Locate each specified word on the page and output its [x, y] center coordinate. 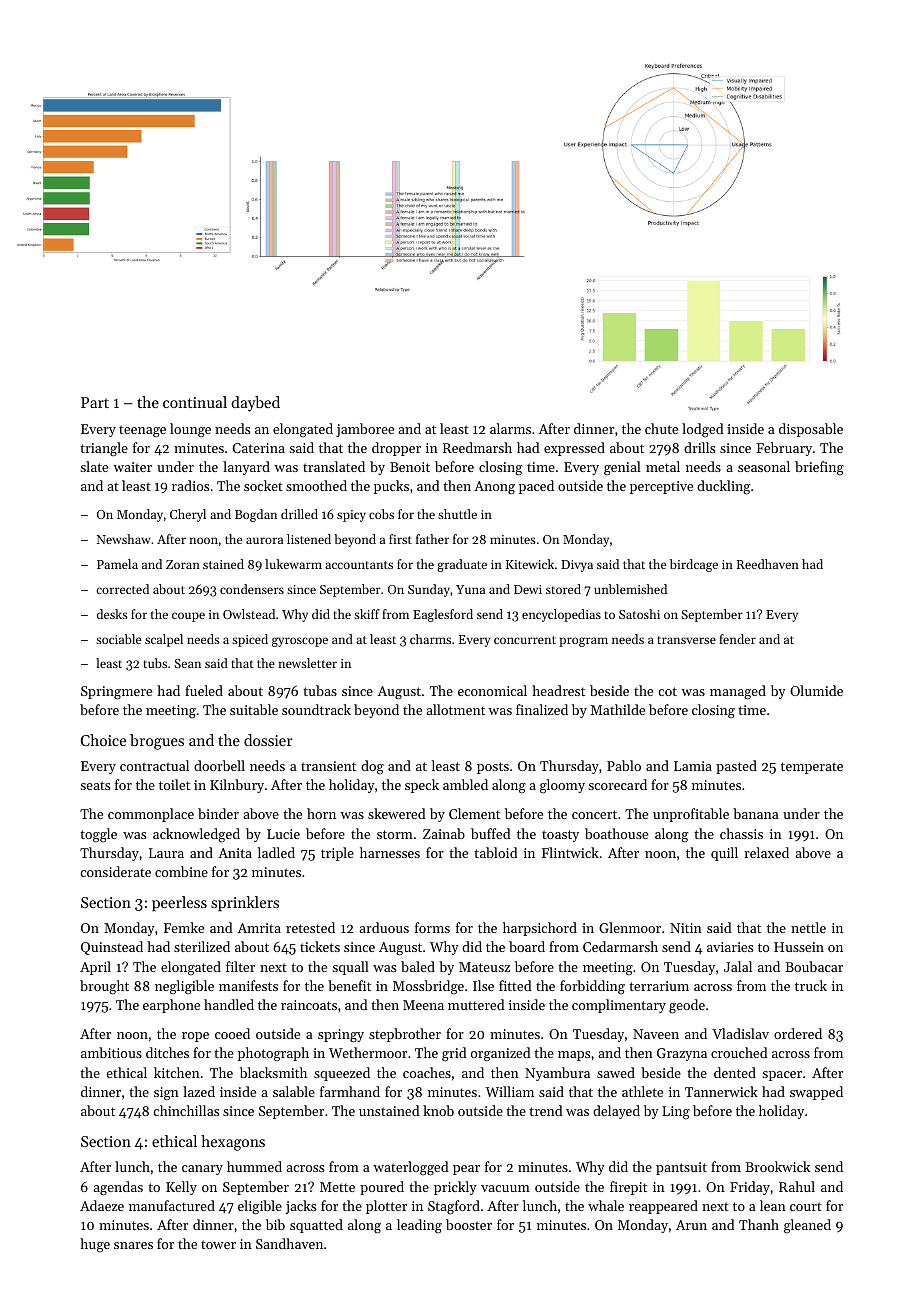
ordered [798, 1033]
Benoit [410, 467]
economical [492, 690]
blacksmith [273, 1072]
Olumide [816, 690]
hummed [254, 1166]
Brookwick [777, 1166]
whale [606, 1205]
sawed [616, 1072]
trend [546, 1110]
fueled [204, 690]
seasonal [764, 466]
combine [181, 871]
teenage [142, 431]
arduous [384, 927]
